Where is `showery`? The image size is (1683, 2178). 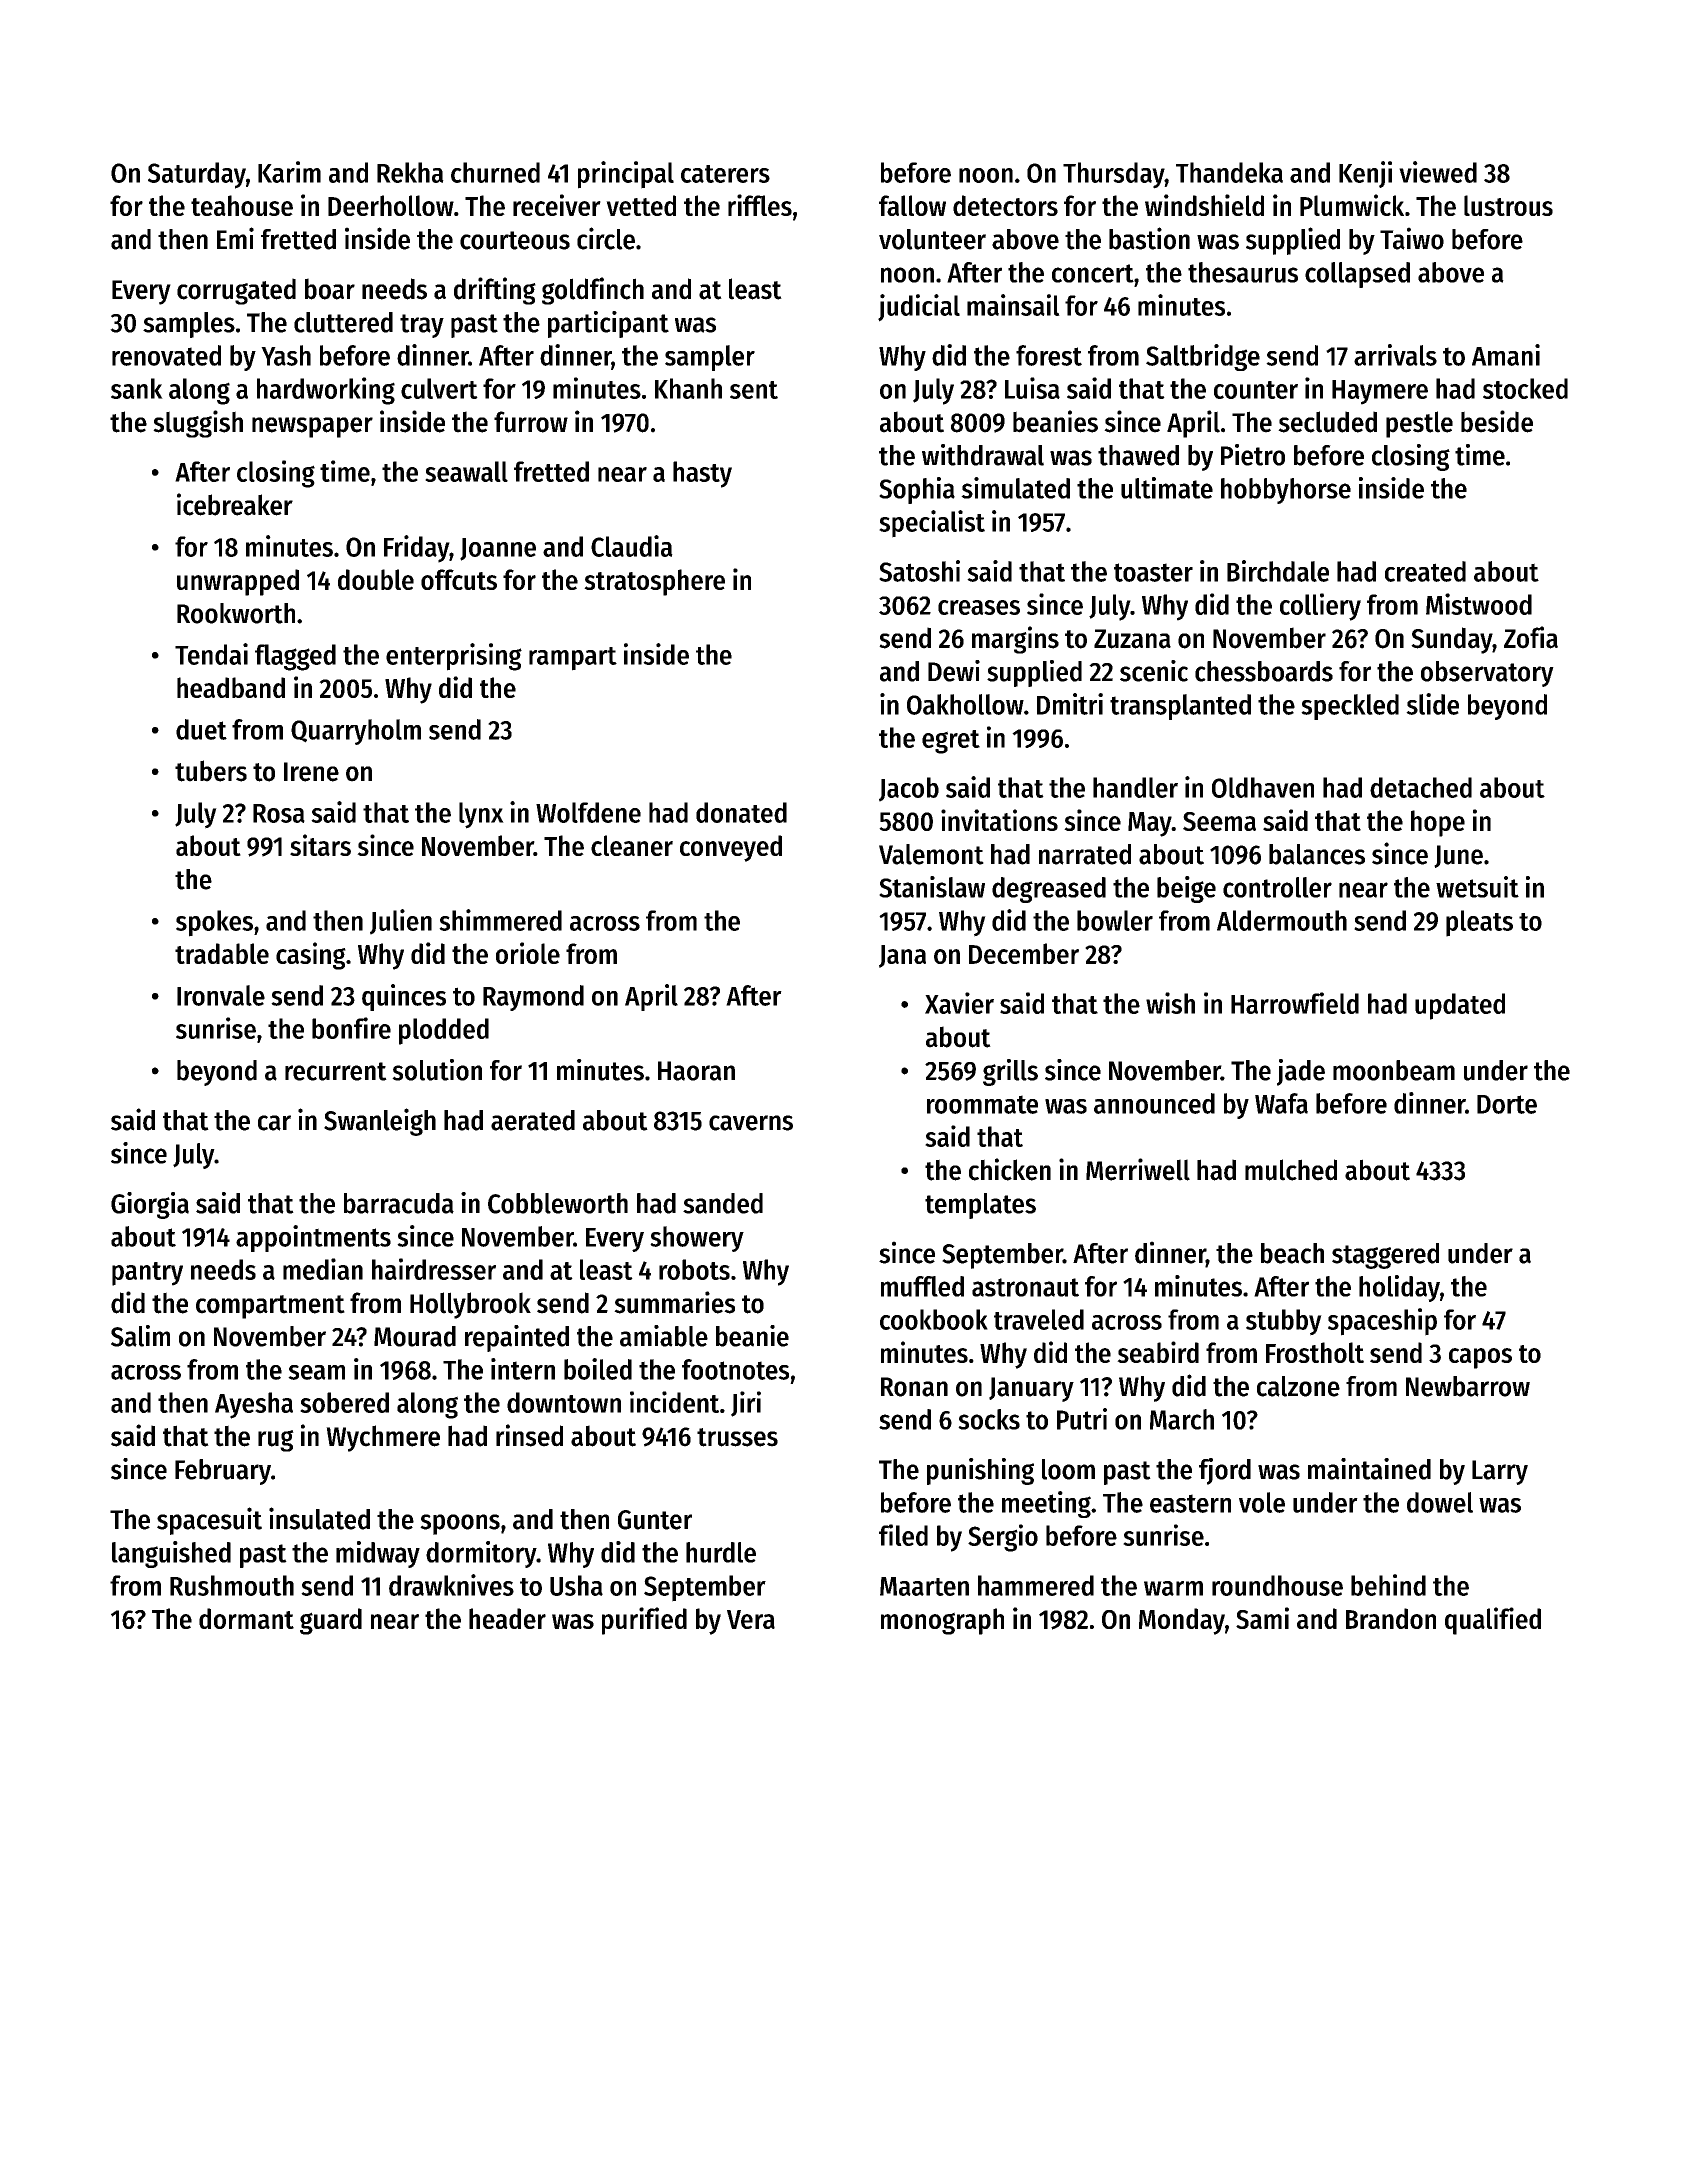
showery is located at coordinates (697, 1239).
